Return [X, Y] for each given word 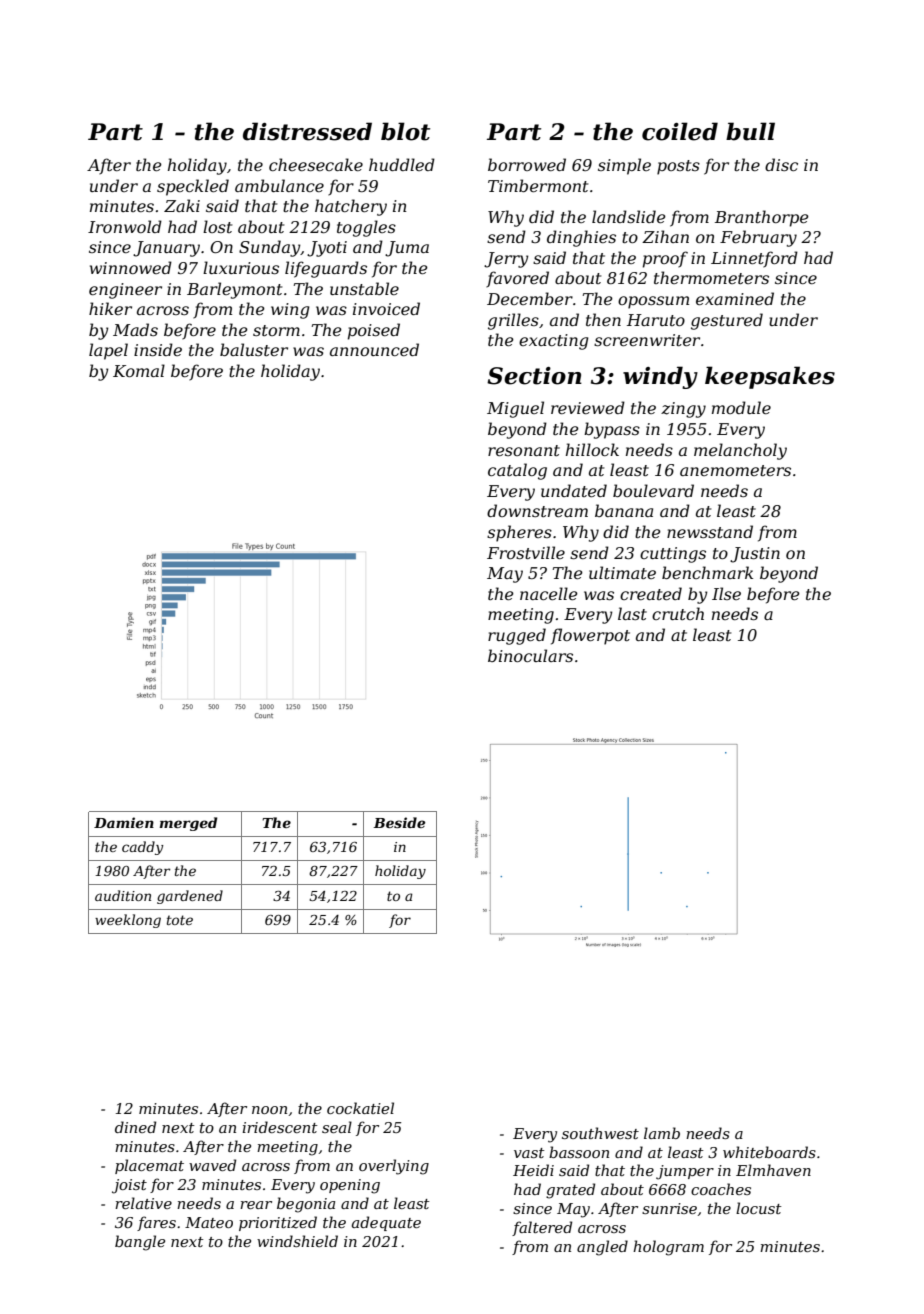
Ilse [726, 593]
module [741, 407]
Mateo [209, 1222]
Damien [124, 822]
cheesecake [316, 164]
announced [374, 349]
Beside [399, 822]
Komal [139, 370]
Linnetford [754, 259]
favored [517, 279]
